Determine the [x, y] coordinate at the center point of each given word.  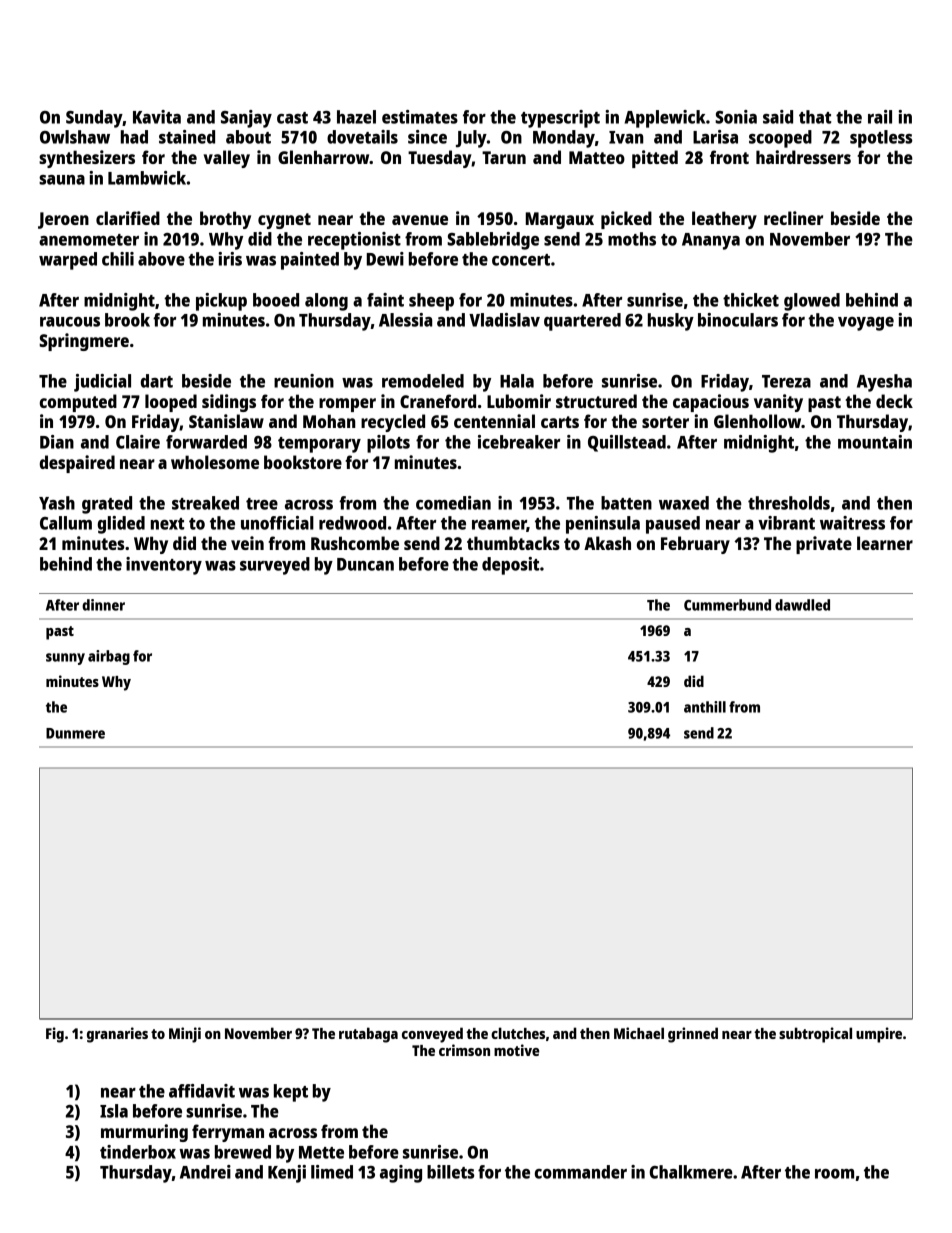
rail [880, 117]
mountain [875, 442]
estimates [420, 117]
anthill [705, 707]
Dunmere [75, 733]
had [134, 137]
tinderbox [138, 1152]
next [167, 524]
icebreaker [519, 442]
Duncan [365, 564]
